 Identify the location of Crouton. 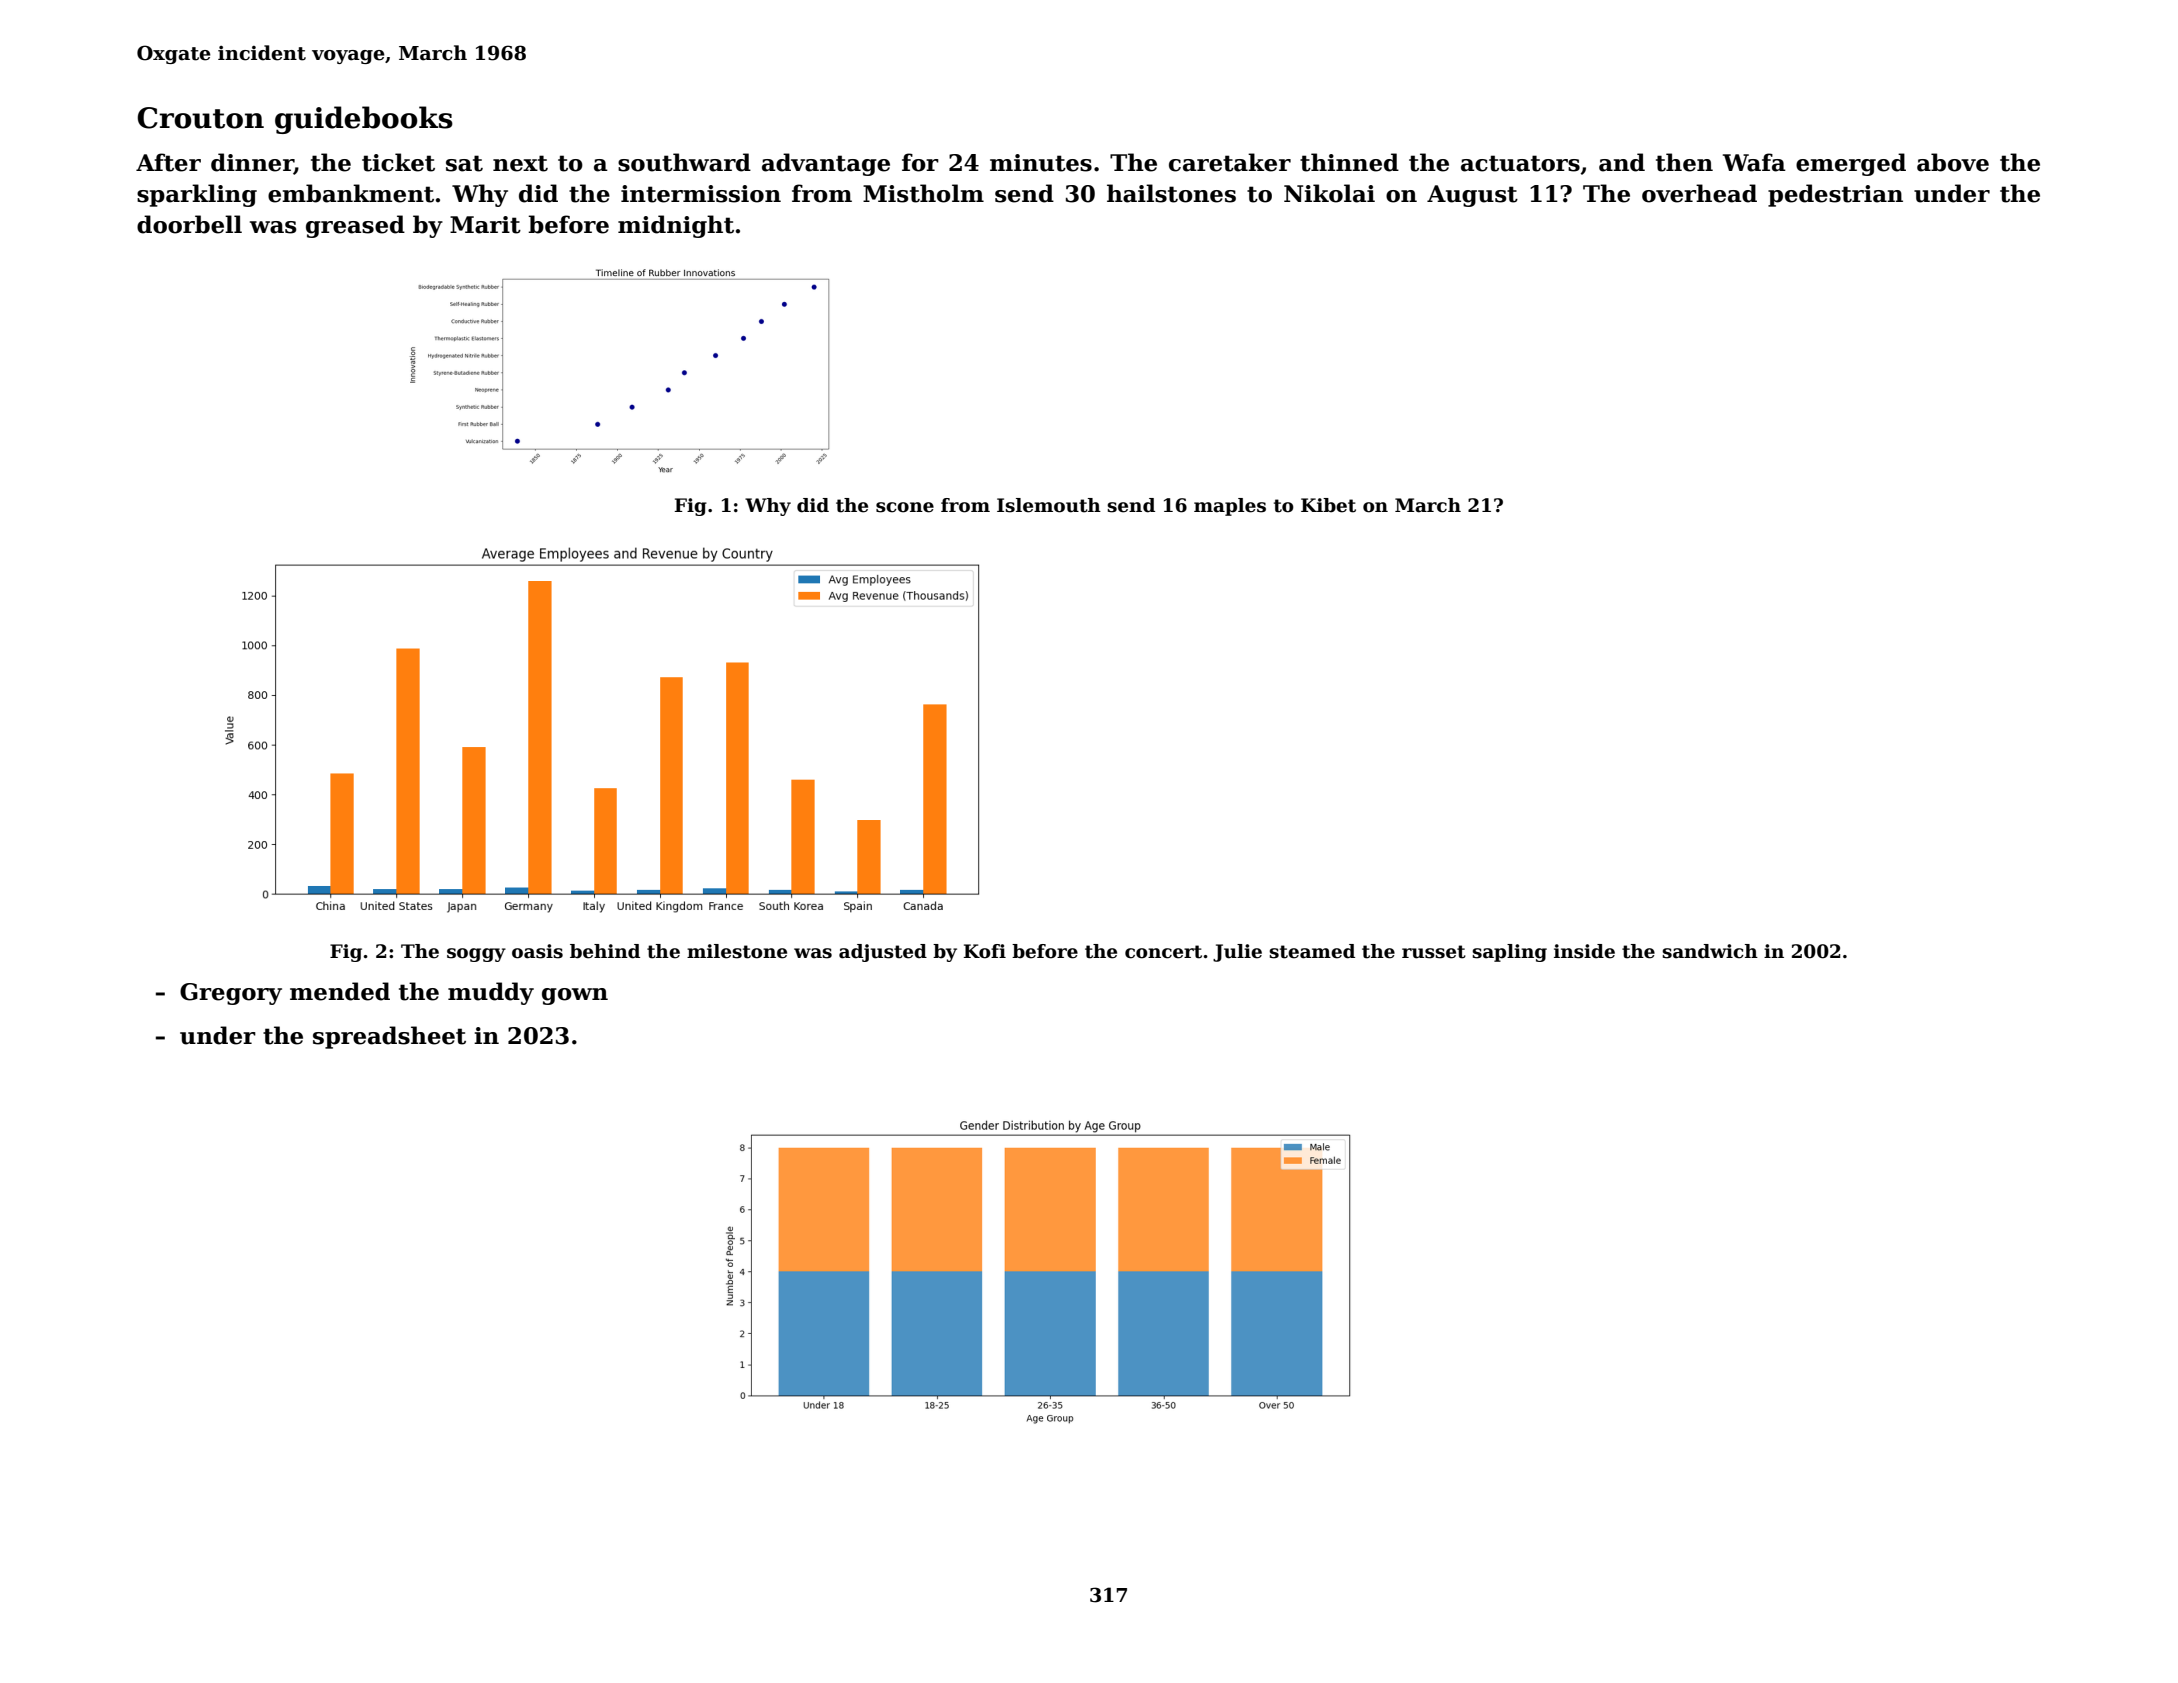
(201, 118).
